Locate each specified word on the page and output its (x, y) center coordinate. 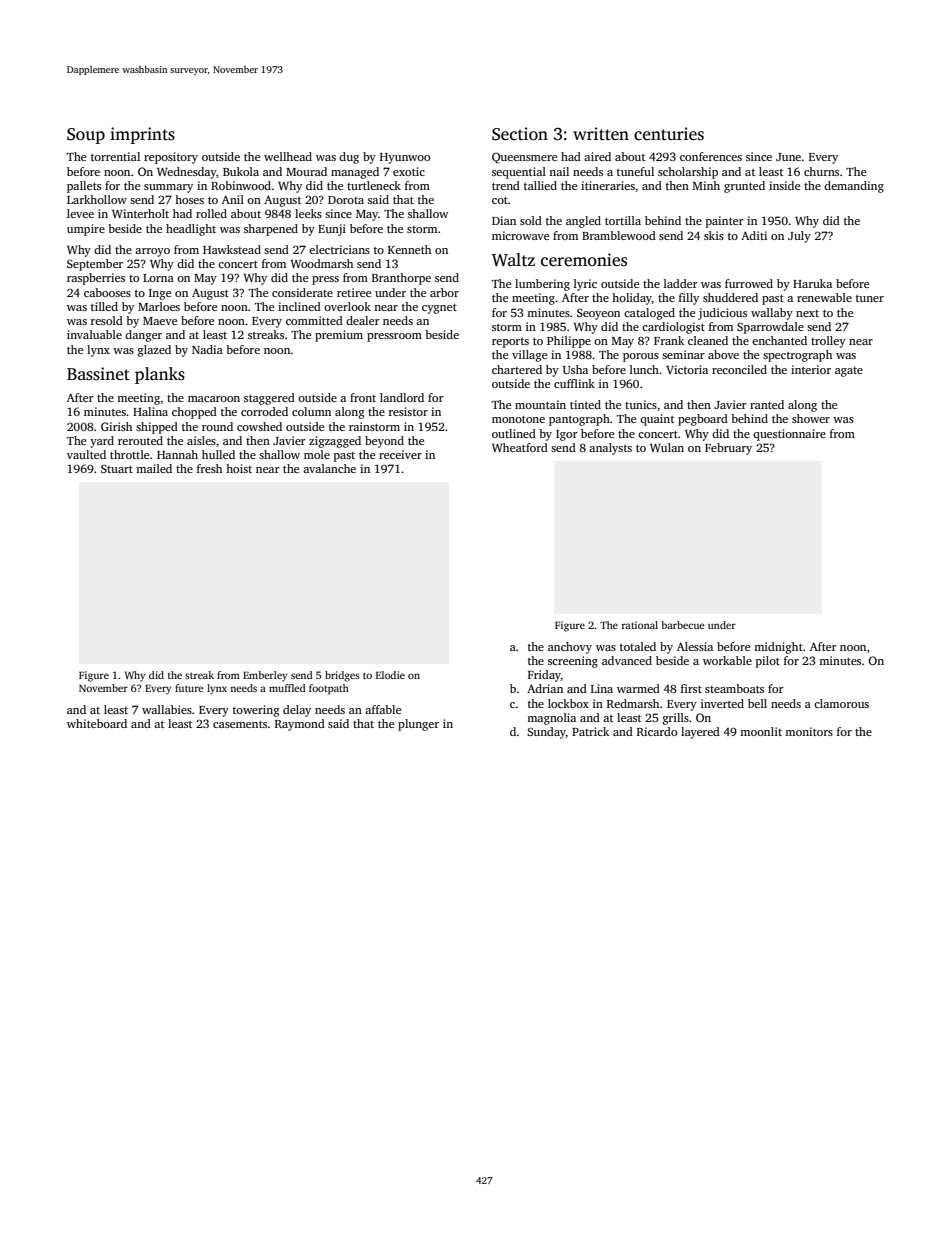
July (799, 237)
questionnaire (789, 435)
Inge (160, 294)
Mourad (306, 171)
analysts (610, 449)
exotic (409, 171)
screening (573, 662)
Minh (706, 185)
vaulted (86, 454)
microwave (520, 235)
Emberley (265, 676)
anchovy (570, 648)
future (189, 688)
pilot (768, 662)
